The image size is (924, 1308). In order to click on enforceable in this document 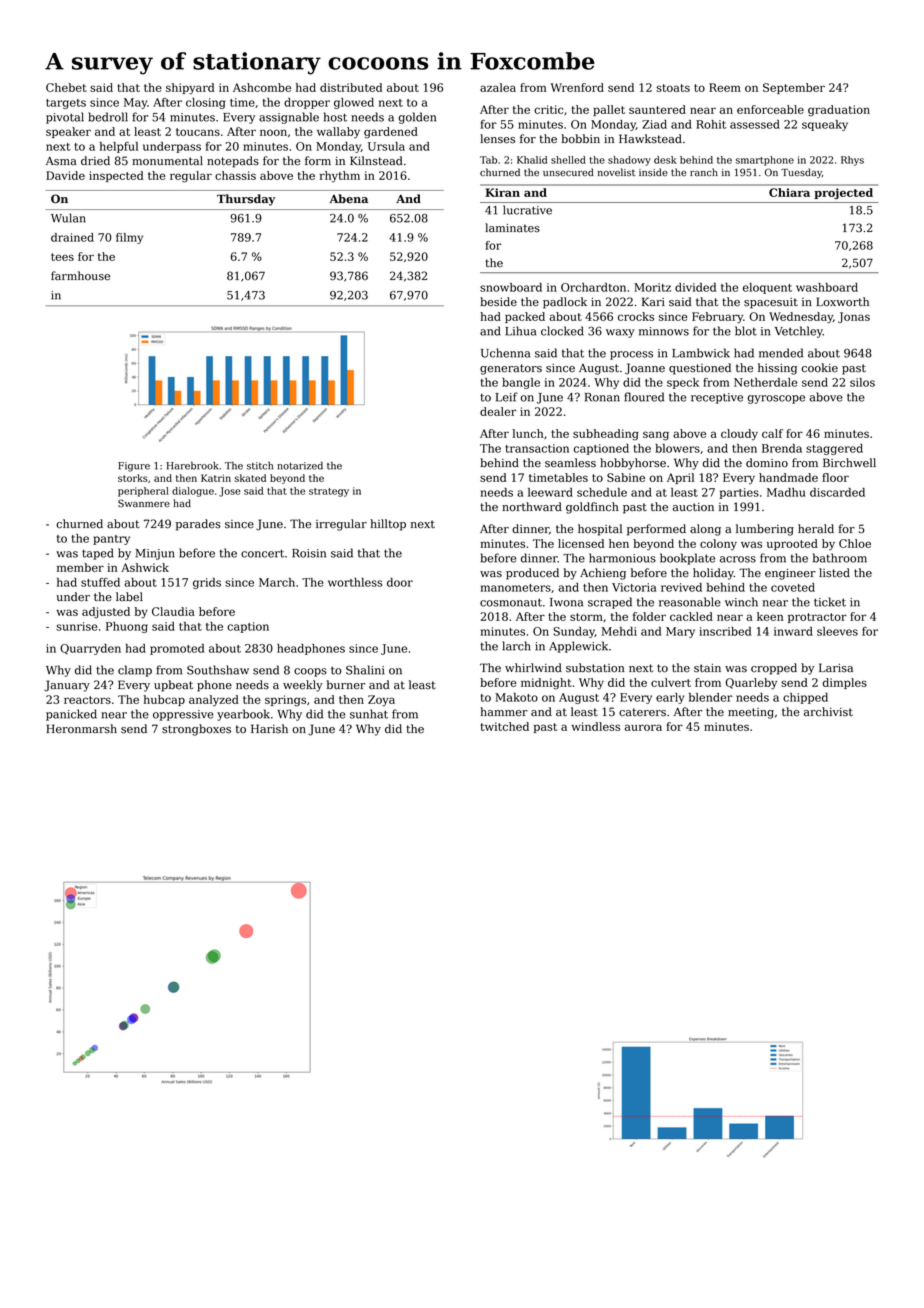, I will do `click(770, 109)`.
